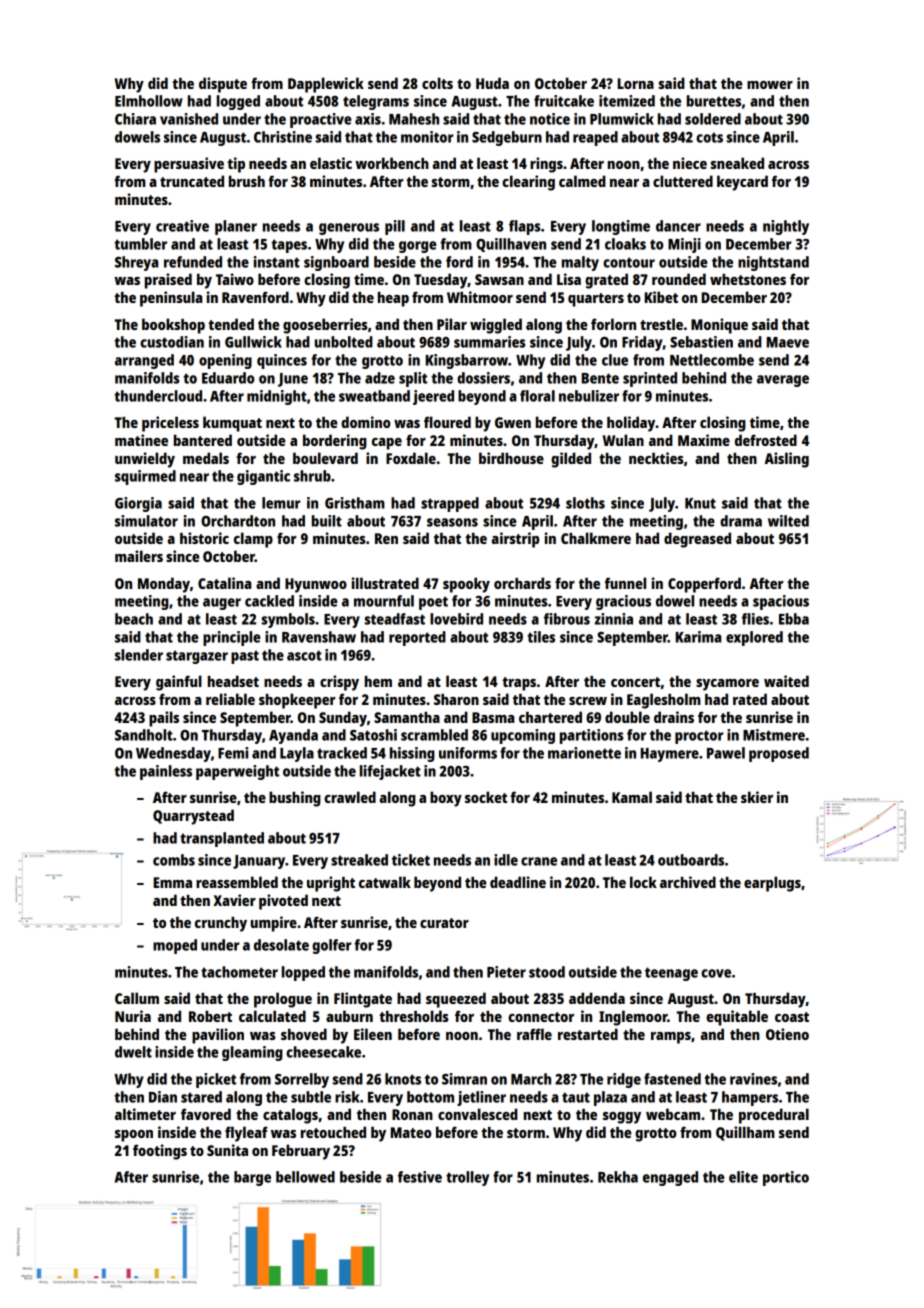 Image resolution: width=924 pixels, height=1308 pixels. I want to click on colts, so click(437, 83).
